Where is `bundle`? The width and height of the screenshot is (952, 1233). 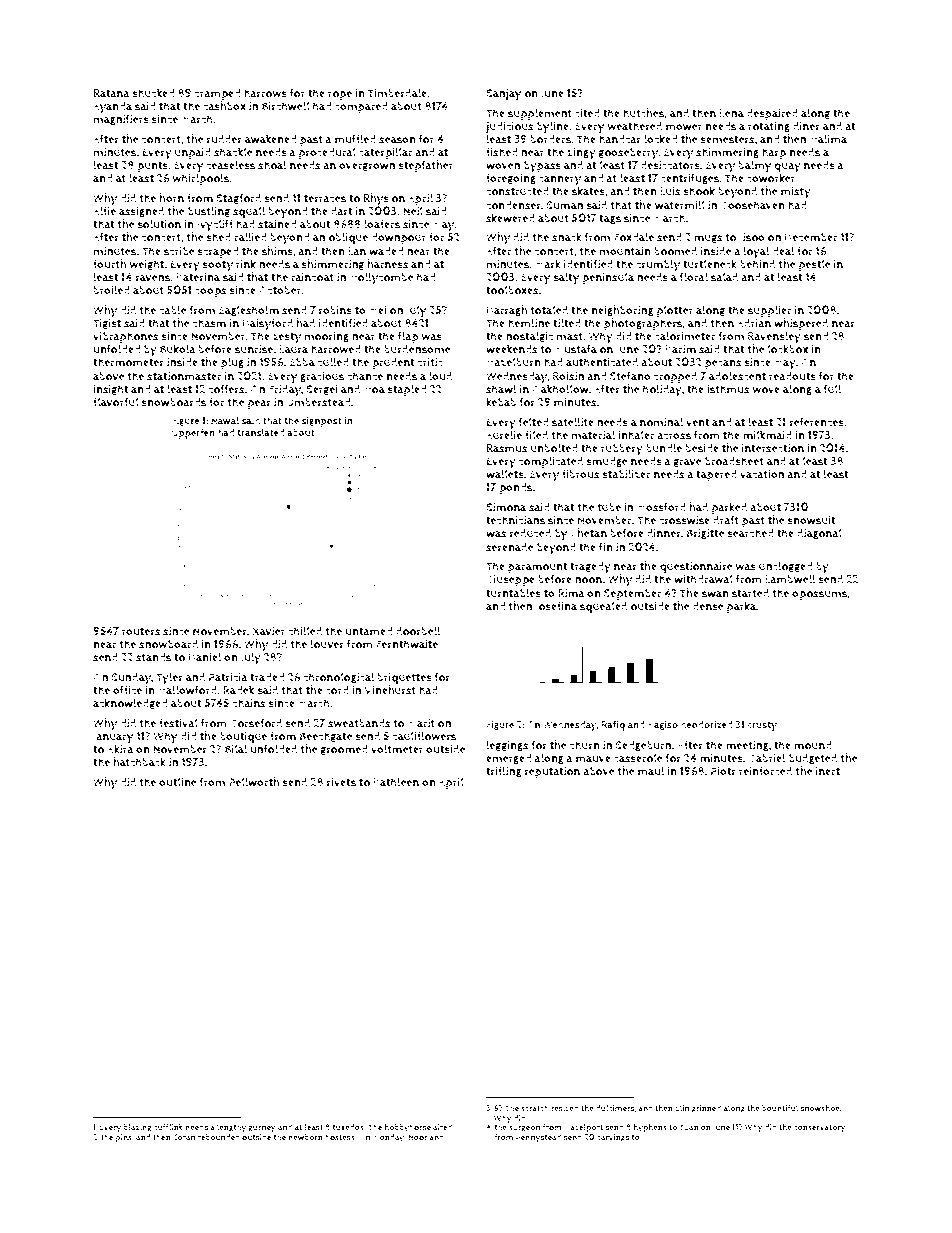 bundle is located at coordinates (664, 448).
